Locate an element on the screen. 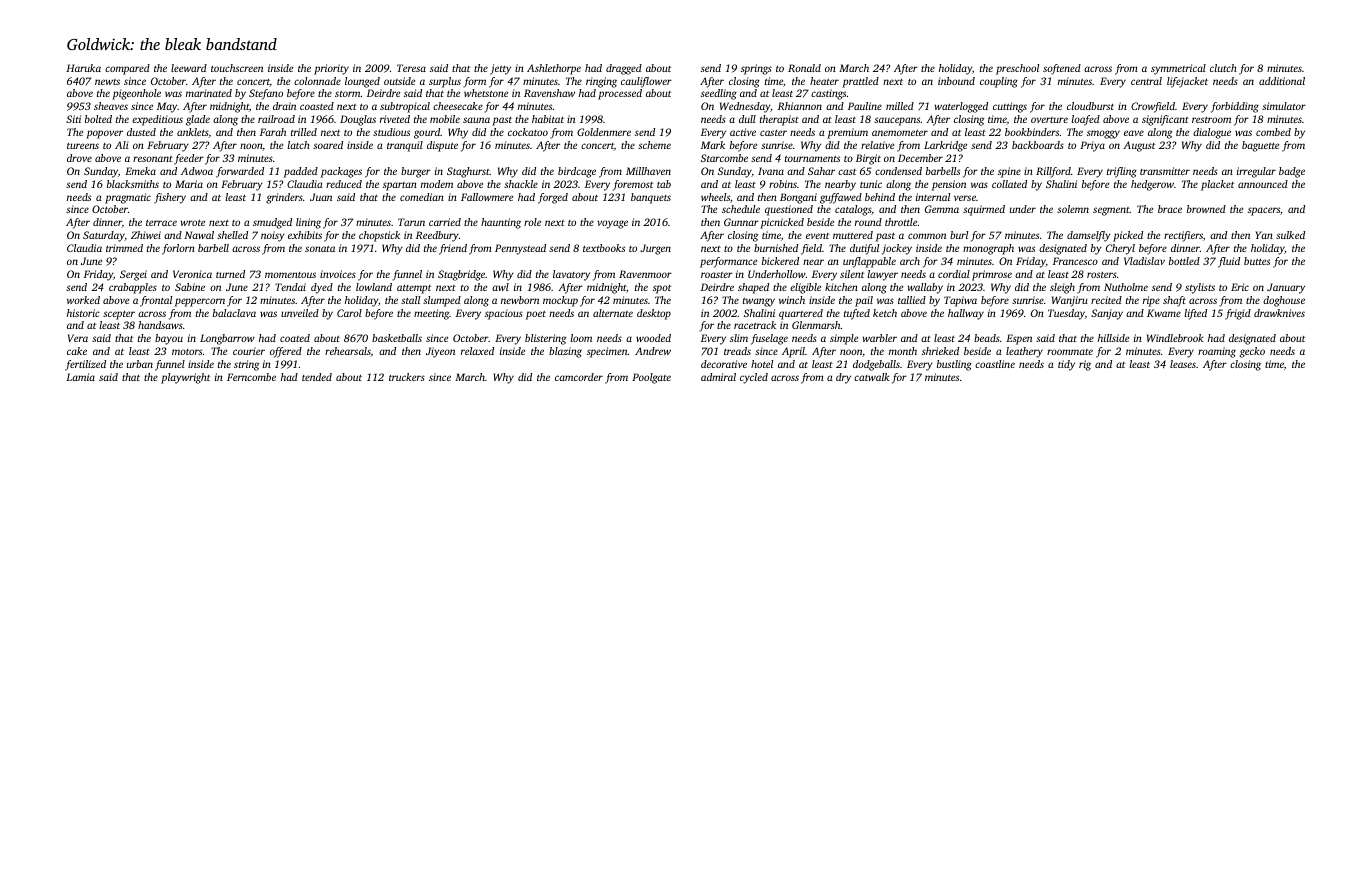  grinders is located at coordinates (284, 198).
